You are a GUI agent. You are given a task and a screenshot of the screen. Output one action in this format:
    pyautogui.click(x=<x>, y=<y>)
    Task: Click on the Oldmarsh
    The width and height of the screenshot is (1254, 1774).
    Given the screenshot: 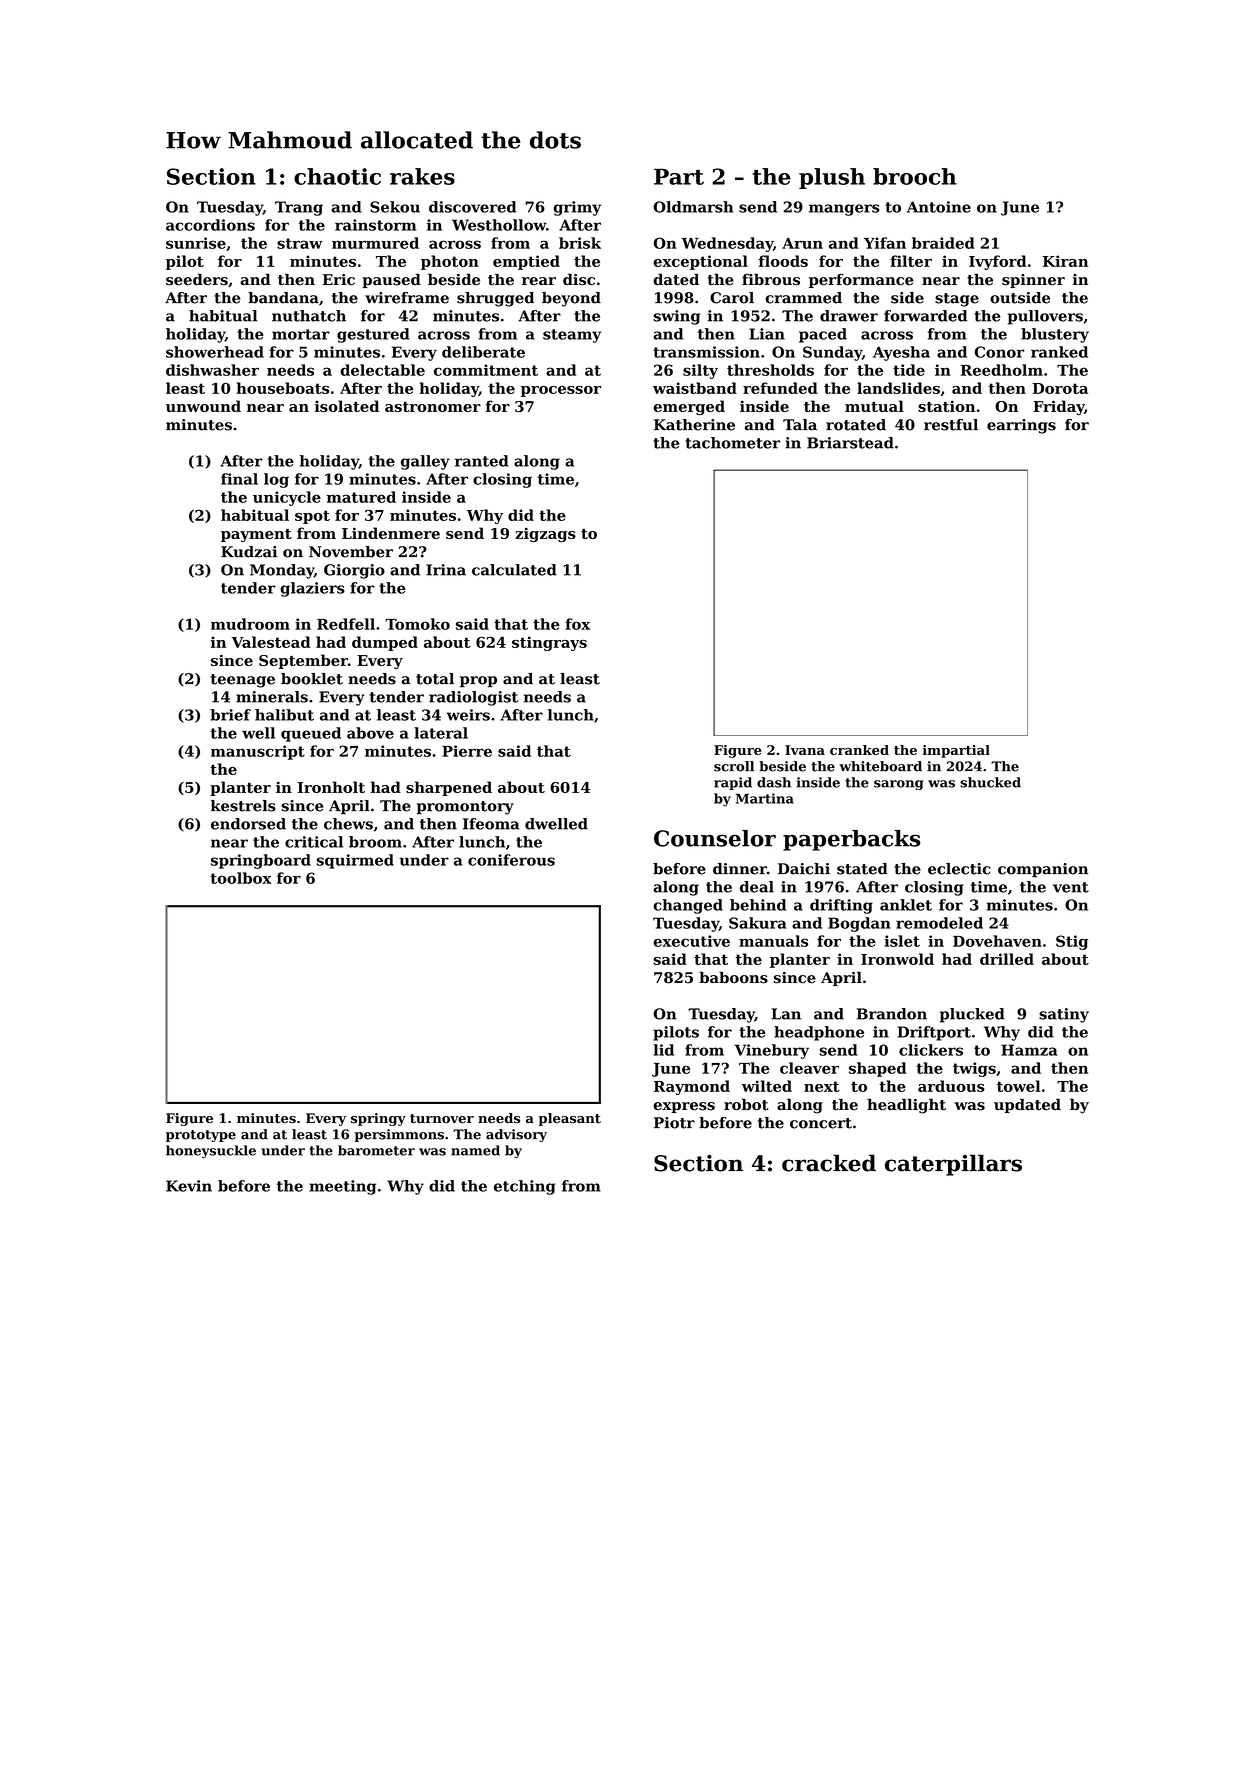 What is the action you would take?
    pyautogui.click(x=693, y=207)
